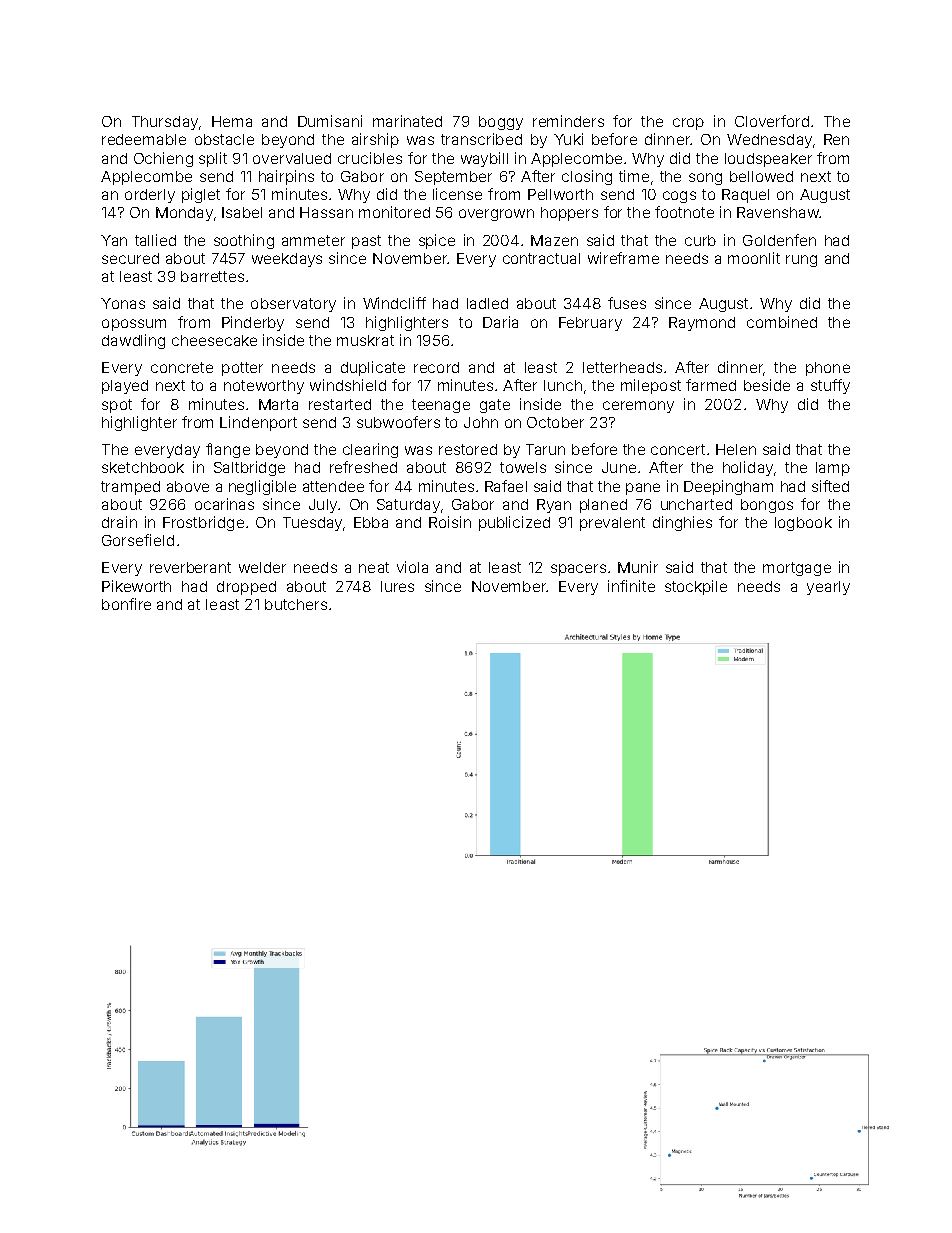 Image resolution: width=952 pixels, height=1233 pixels. What do you see at coordinates (119, 522) in the screenshot?
I see `drain` at bounding box center [119, 522].
